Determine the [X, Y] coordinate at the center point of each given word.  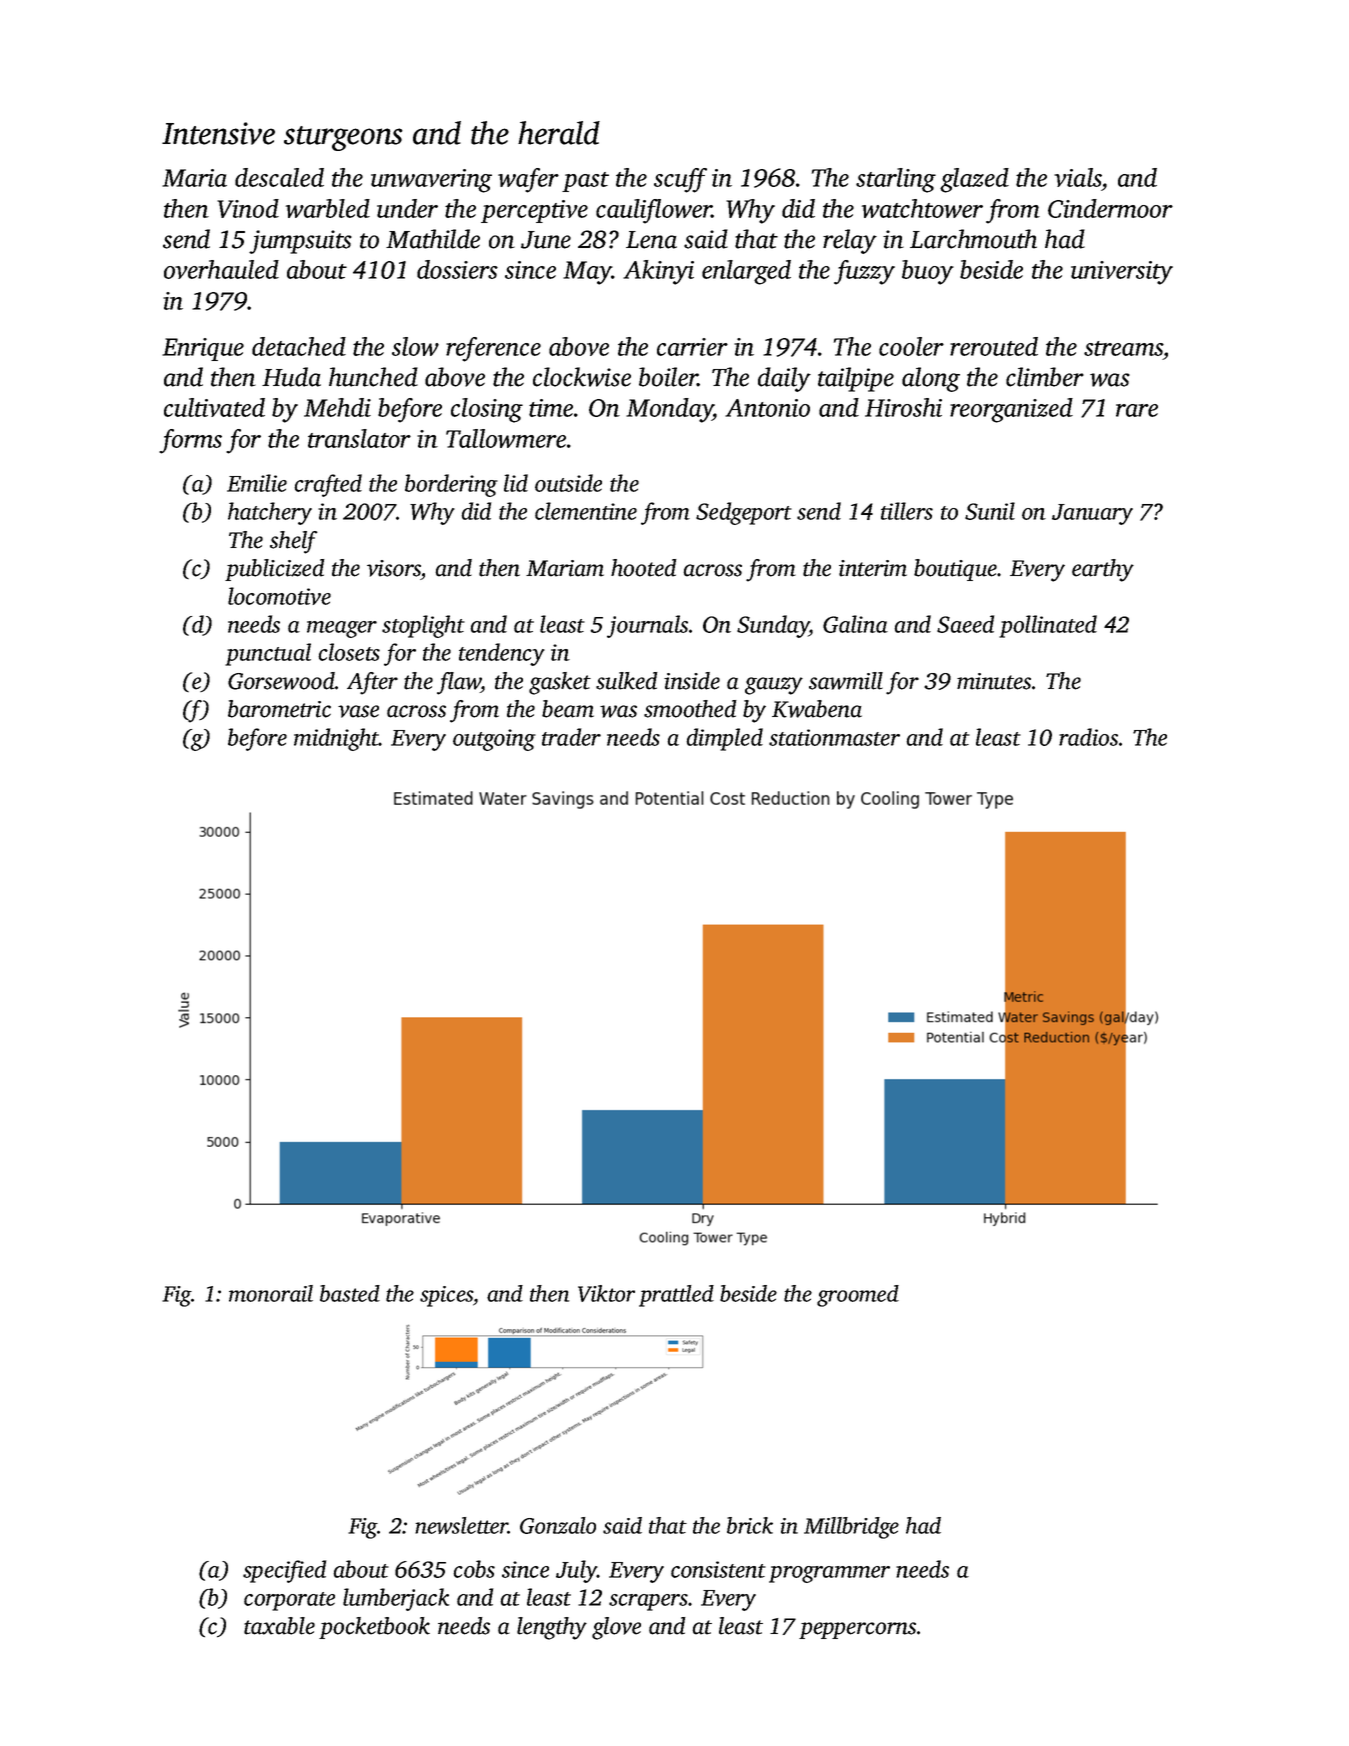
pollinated [1048, 626]
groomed [858, 1296]
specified [284, 1571]
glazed [974, 180]
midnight [336, 739]
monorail [271, 1293]
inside [692, 681]
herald [559, 133]
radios [1088, 737]
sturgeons [343, 138]
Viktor [606, 1293]
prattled [676, 1296]
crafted [328, 485]
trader [571, 737]
